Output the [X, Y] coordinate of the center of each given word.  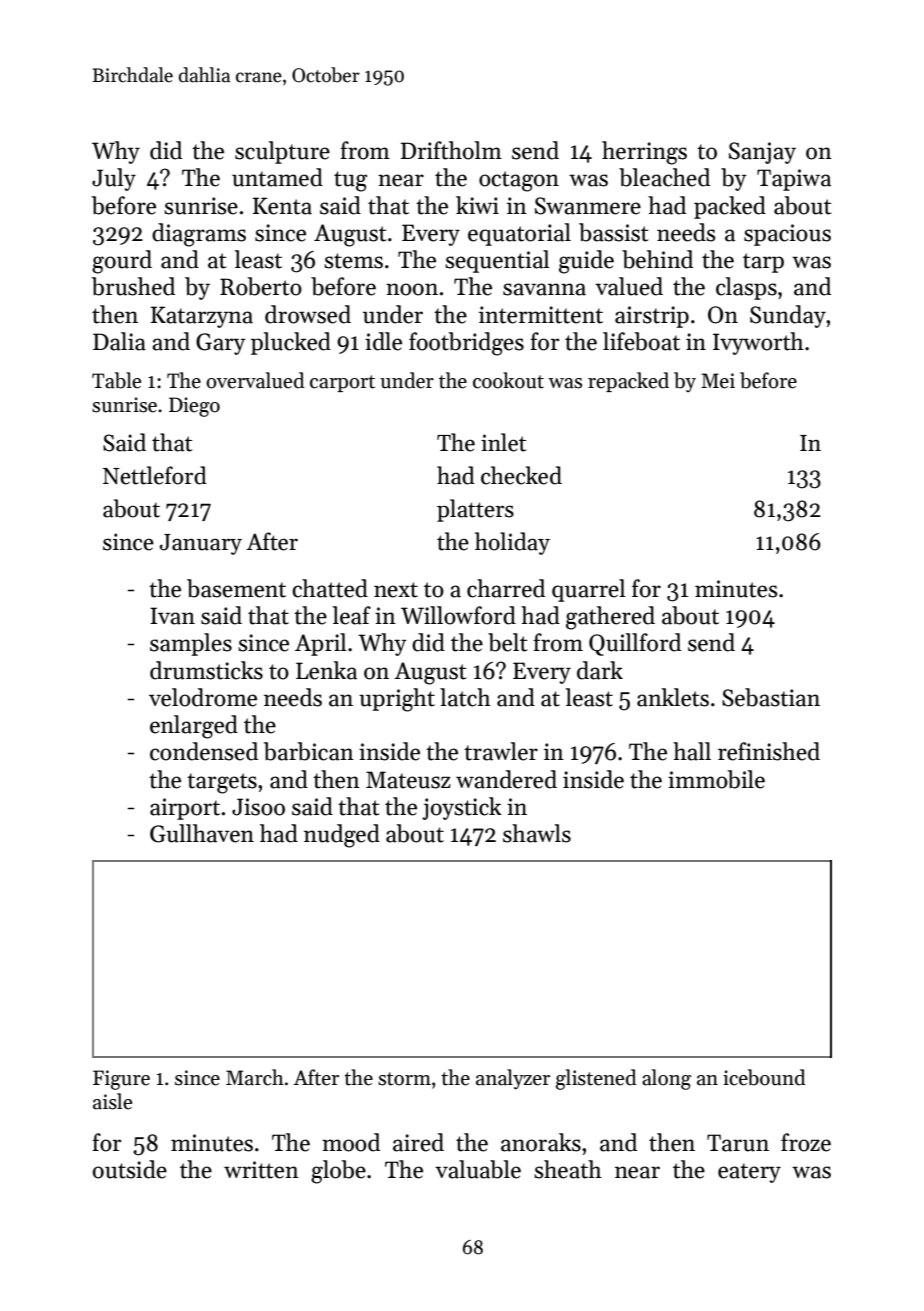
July [114, 179]
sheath [568, 1169]
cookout [508, 380]
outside [130, 1169]
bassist [614, 232]
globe [338, 1172]
